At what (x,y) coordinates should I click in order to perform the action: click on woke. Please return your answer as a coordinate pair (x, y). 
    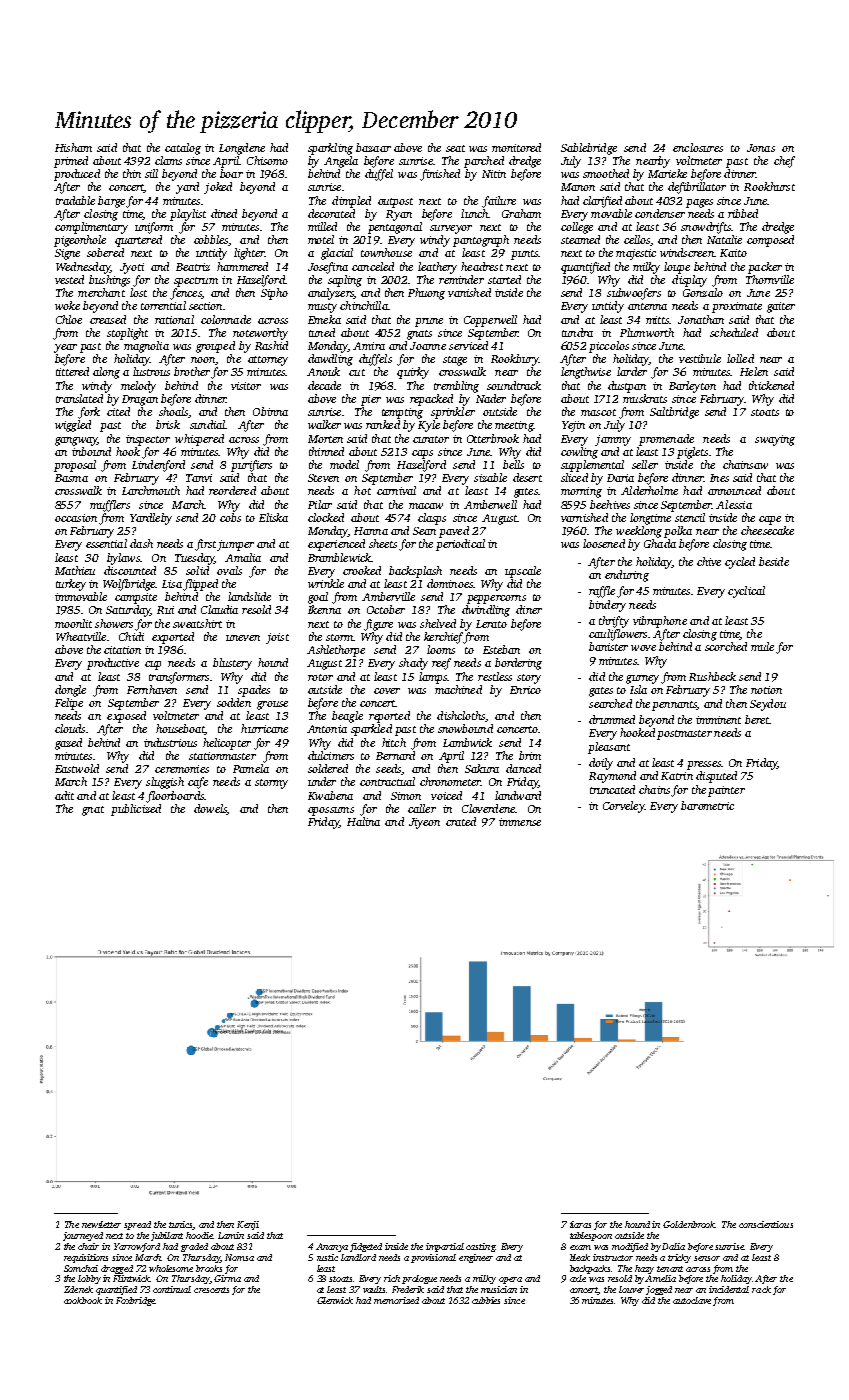
    Looking at the image, I should click on (67, 305).
